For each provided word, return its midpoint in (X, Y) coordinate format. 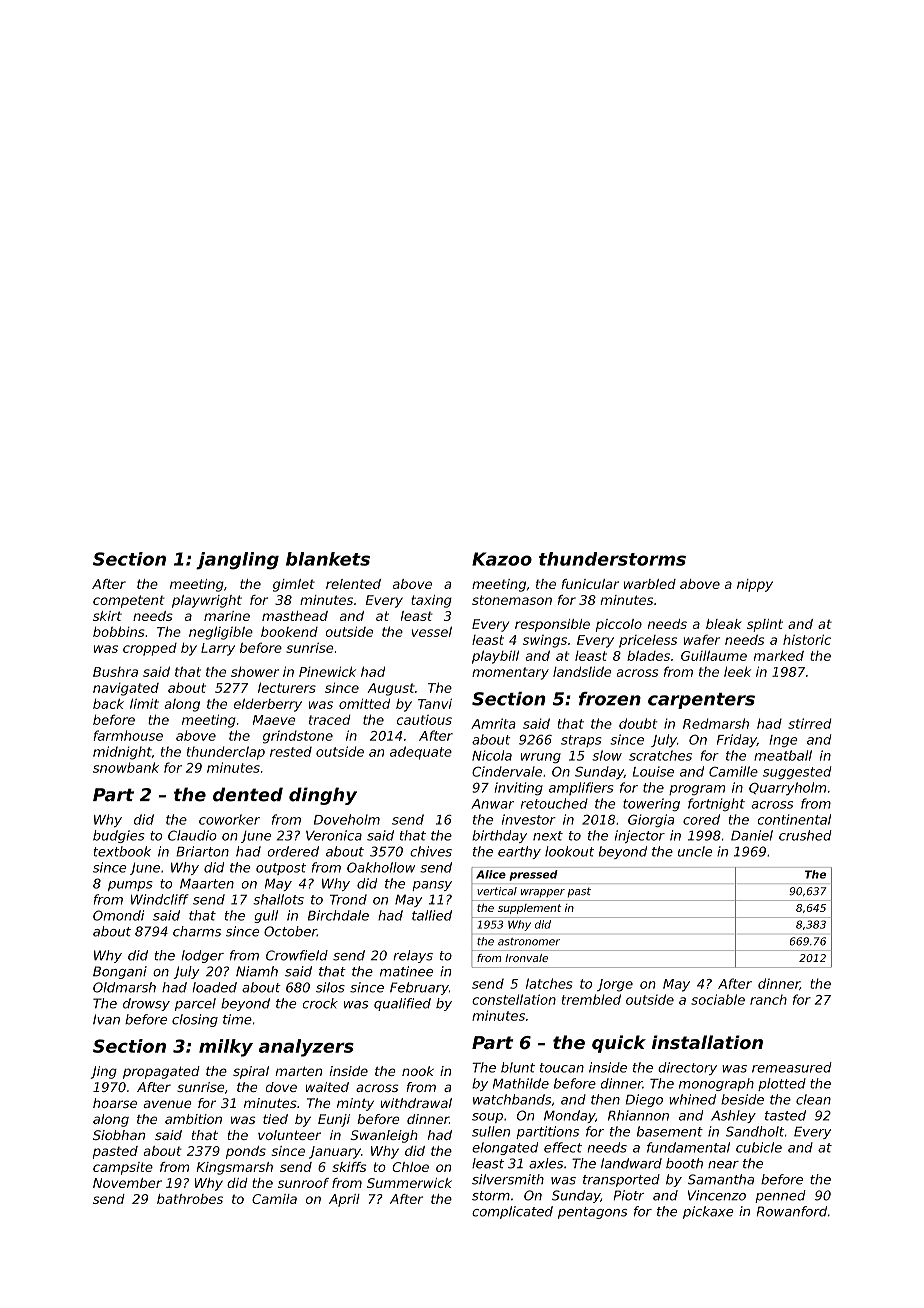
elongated (505, 1148)
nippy (755, 585)
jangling (237, 561)
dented (248, 794)
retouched (554, 803)
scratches (660, 755)
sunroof (303, 1183)
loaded (214, 987)
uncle (695, 851)
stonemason (512, 600)
